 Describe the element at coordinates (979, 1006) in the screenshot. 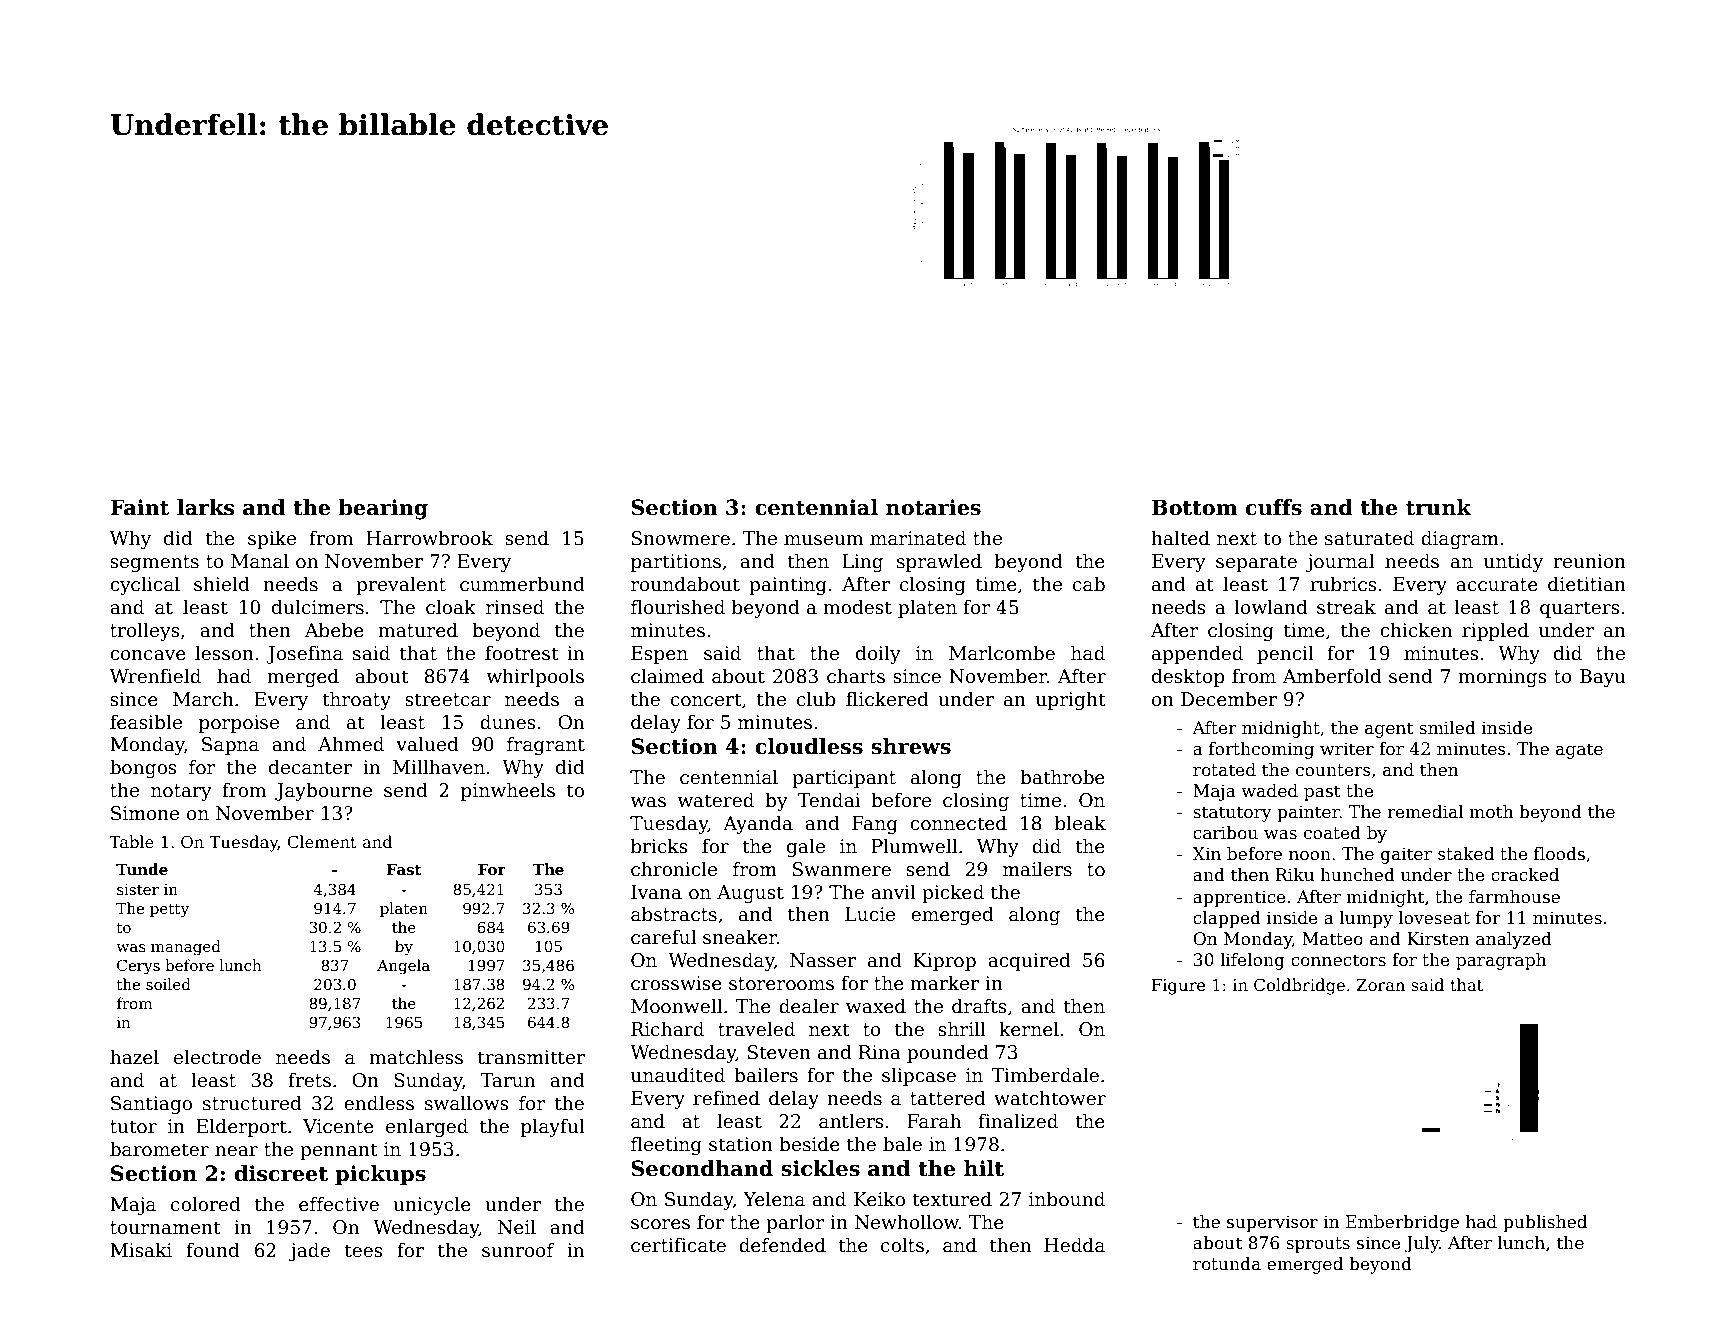

I see `drafts` at that location.
